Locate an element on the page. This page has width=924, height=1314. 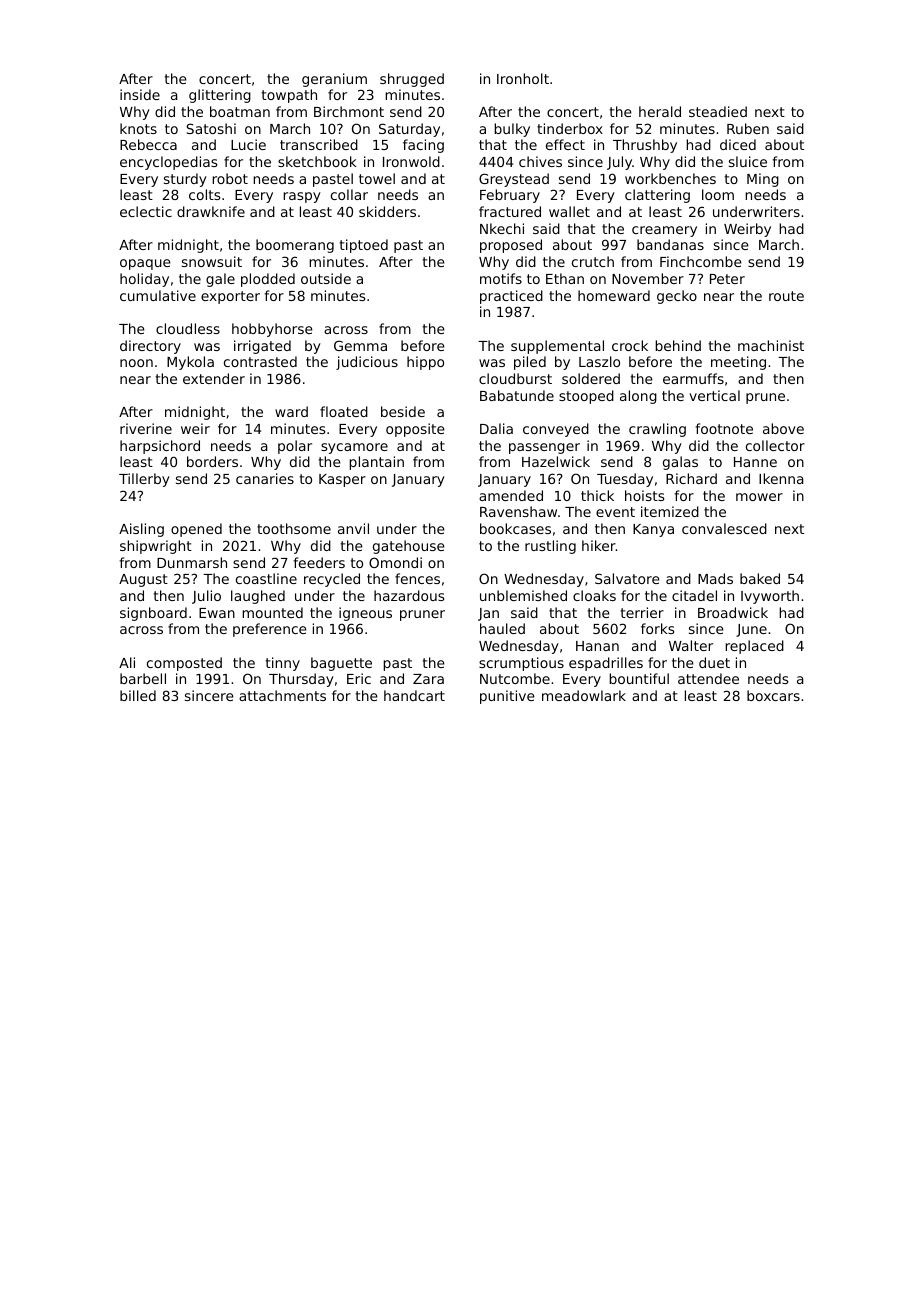
handcart is located at coordinates (414, 695).
